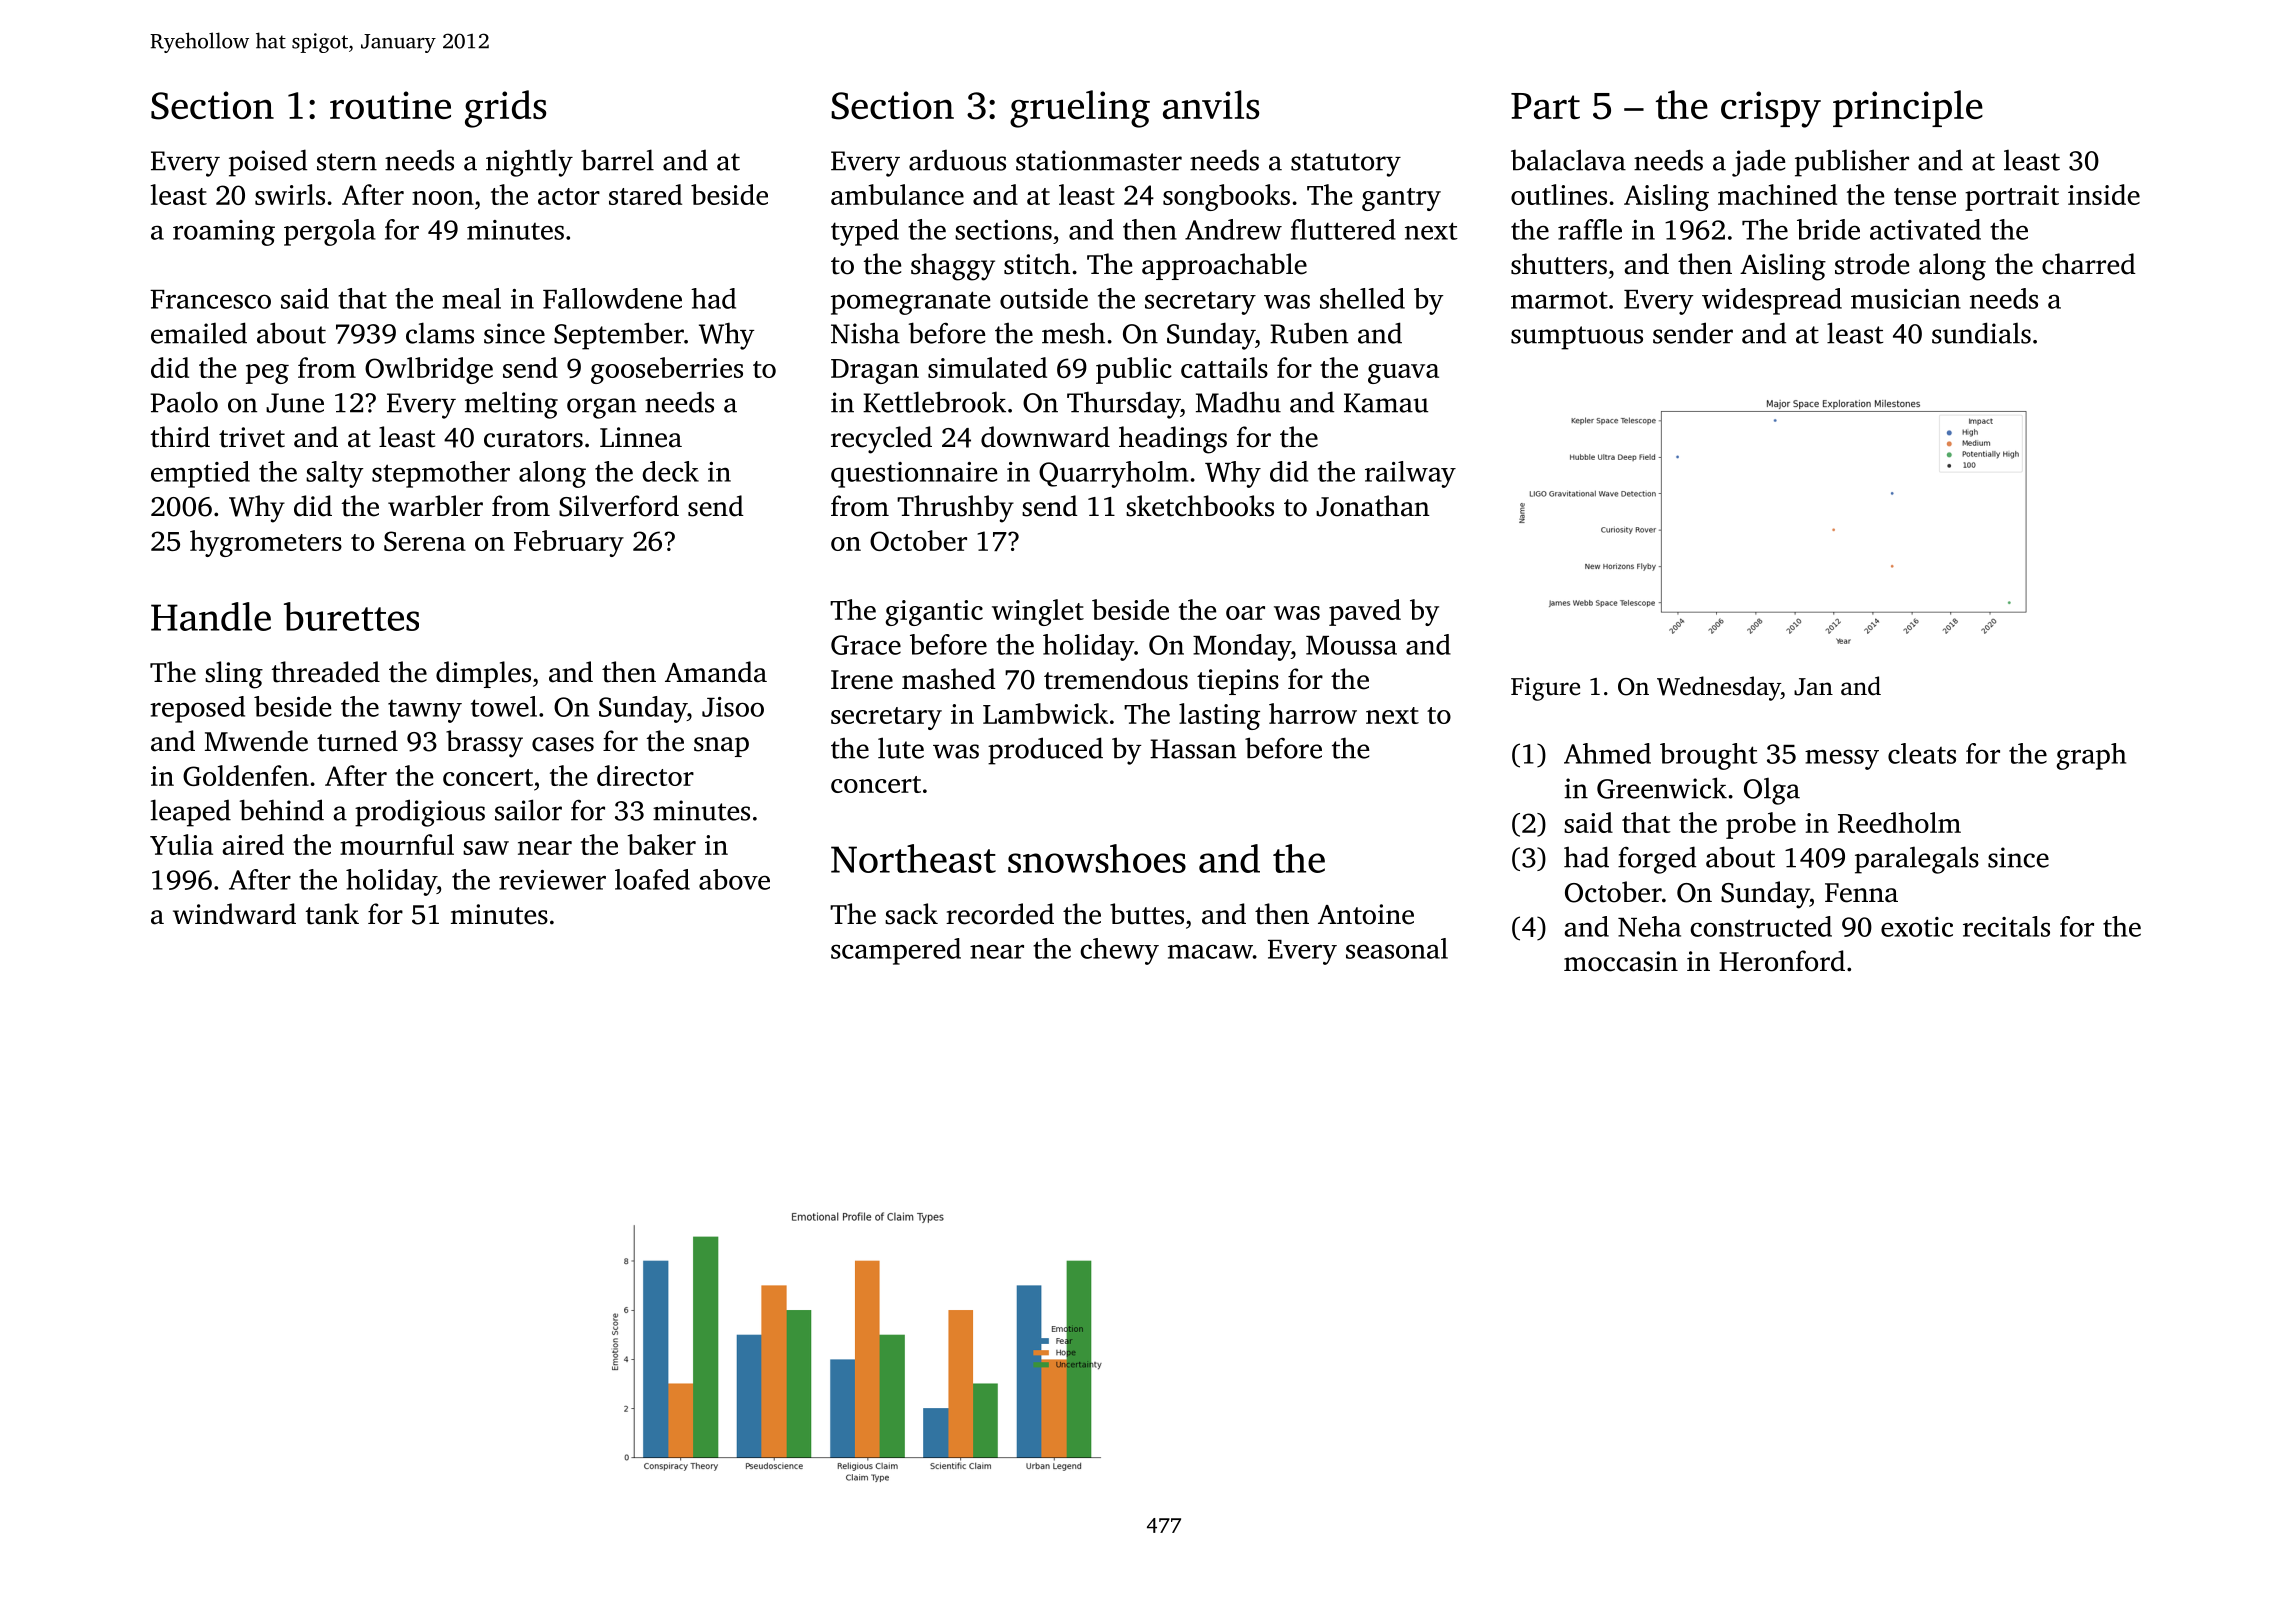 The image size is (2292, 1620). What do you see at coordinates (1410, 474) in the screenshot?
I see `railway` at bounding box center [1410, 474].
